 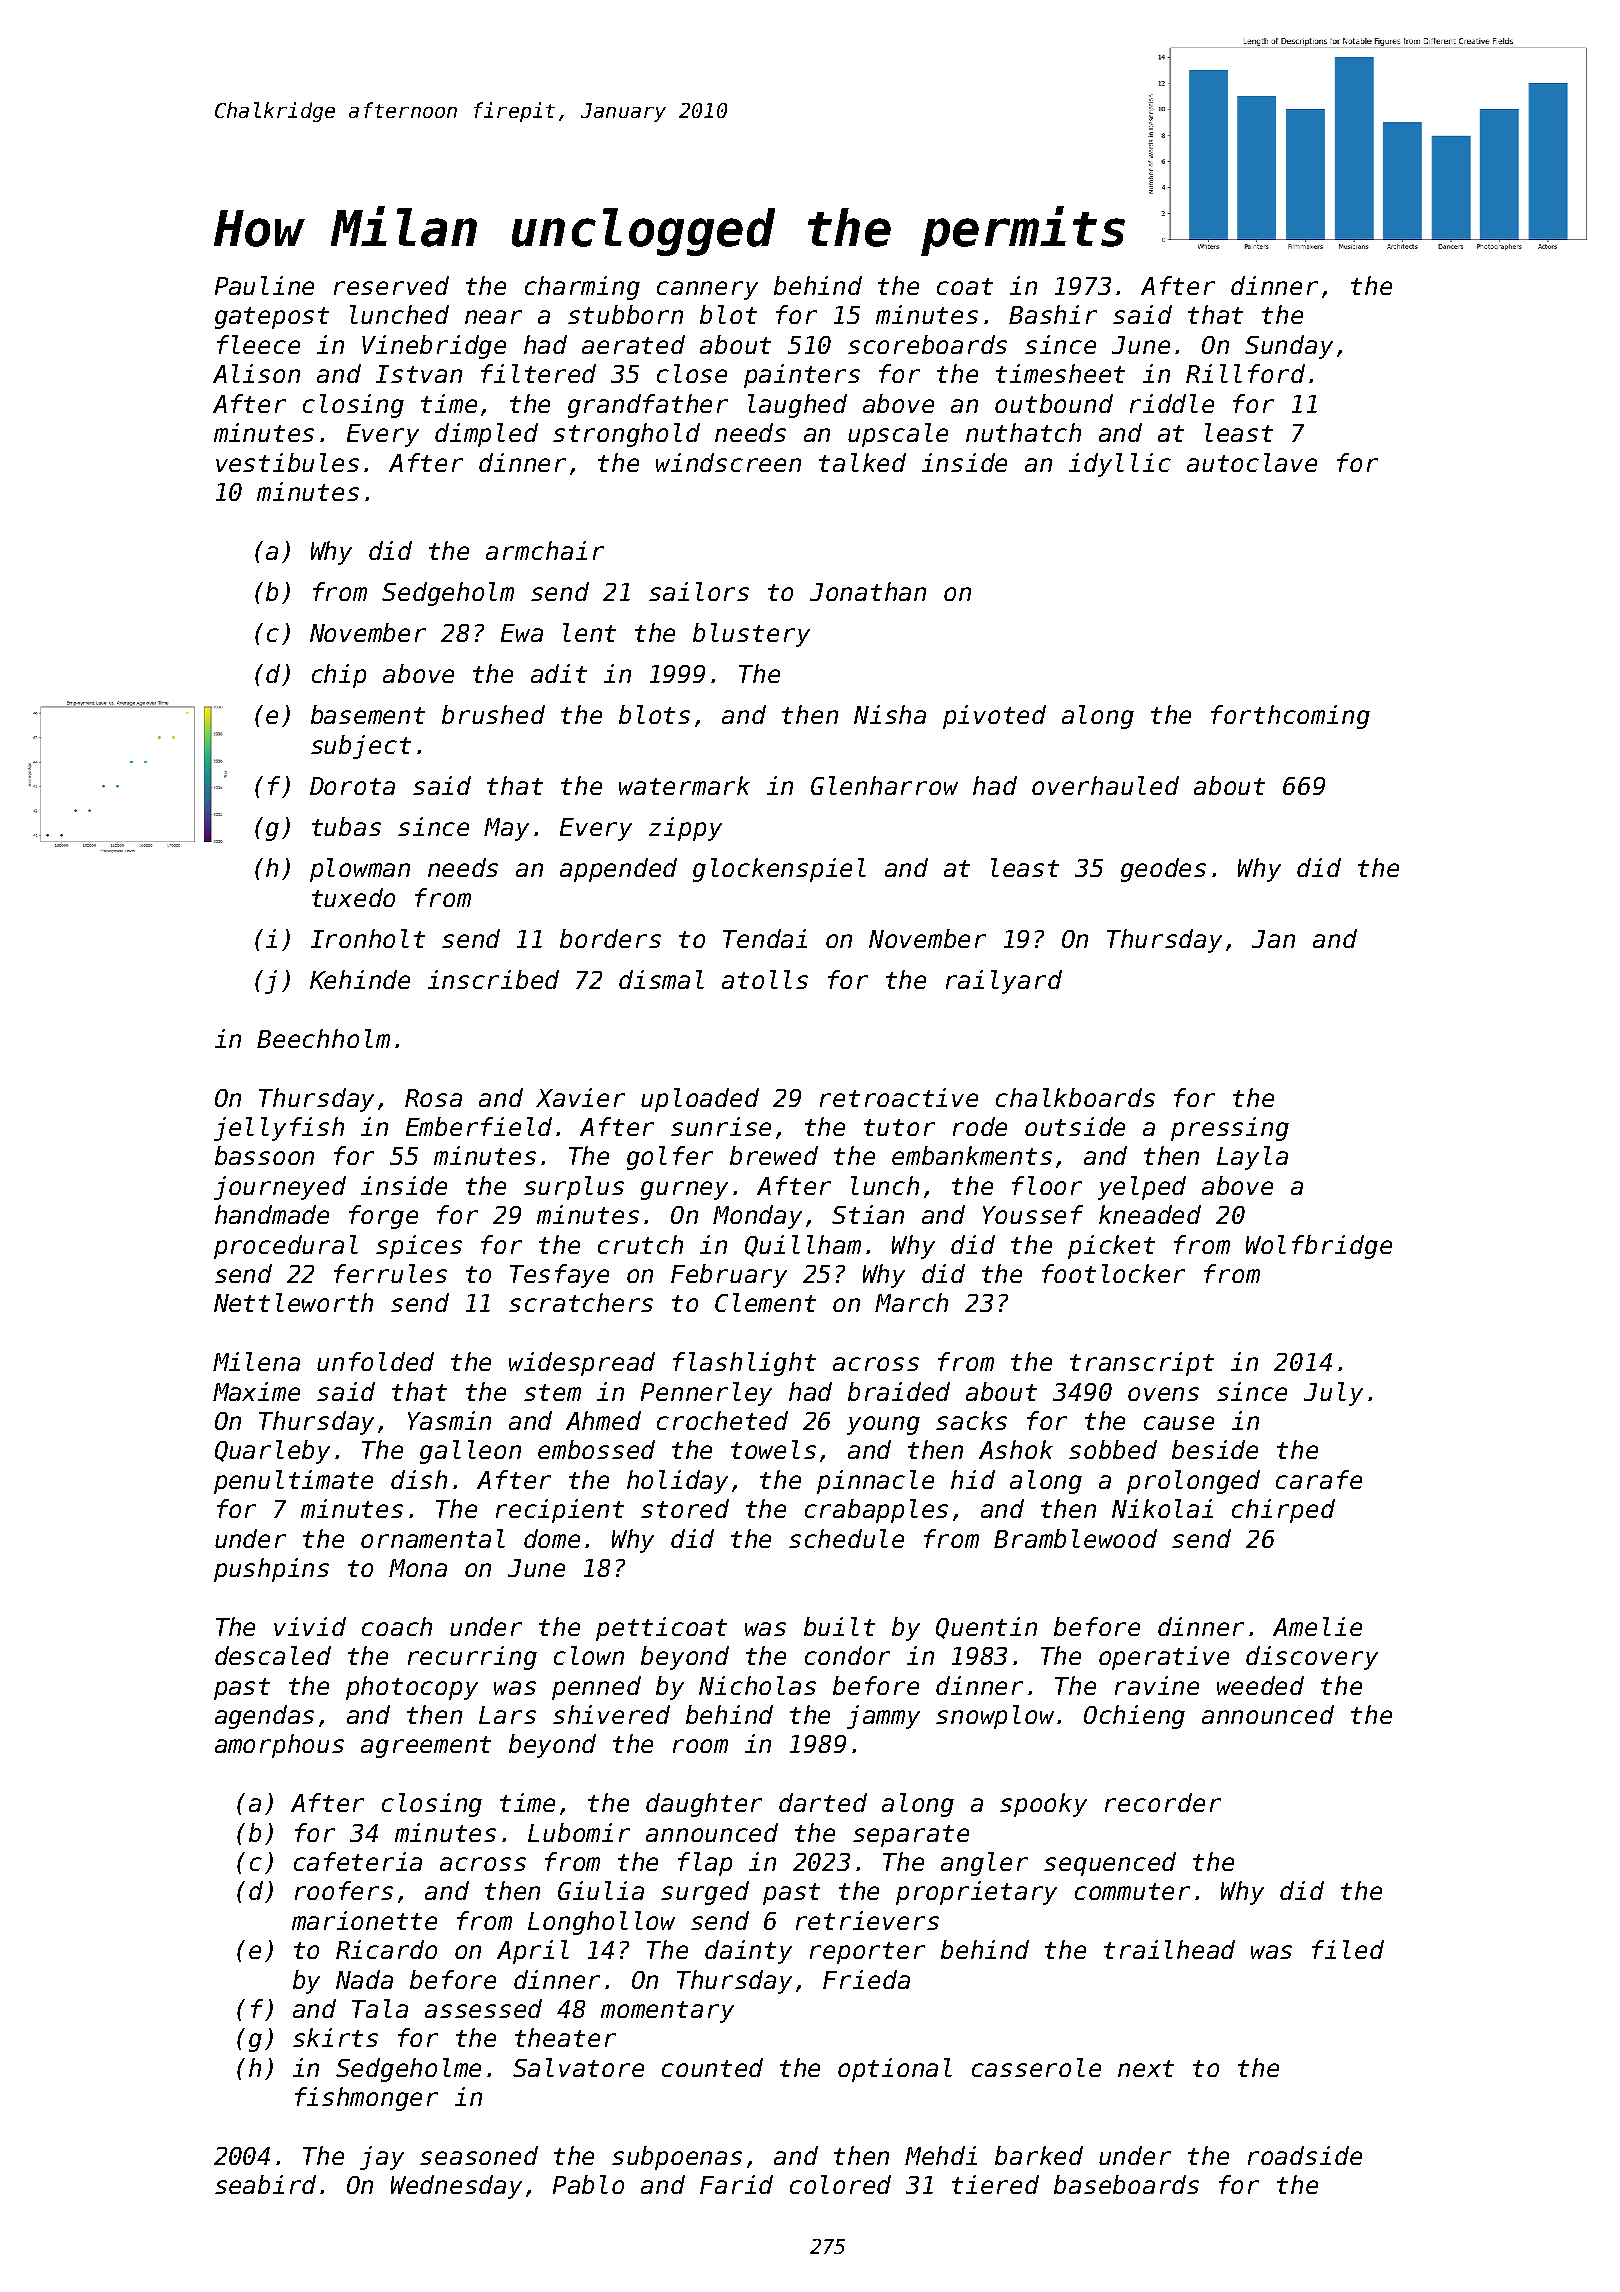 What do you see at coordinates (744, 1364) in the screenshot?
I see `flashlight` at bounding box center [744, 1364].
